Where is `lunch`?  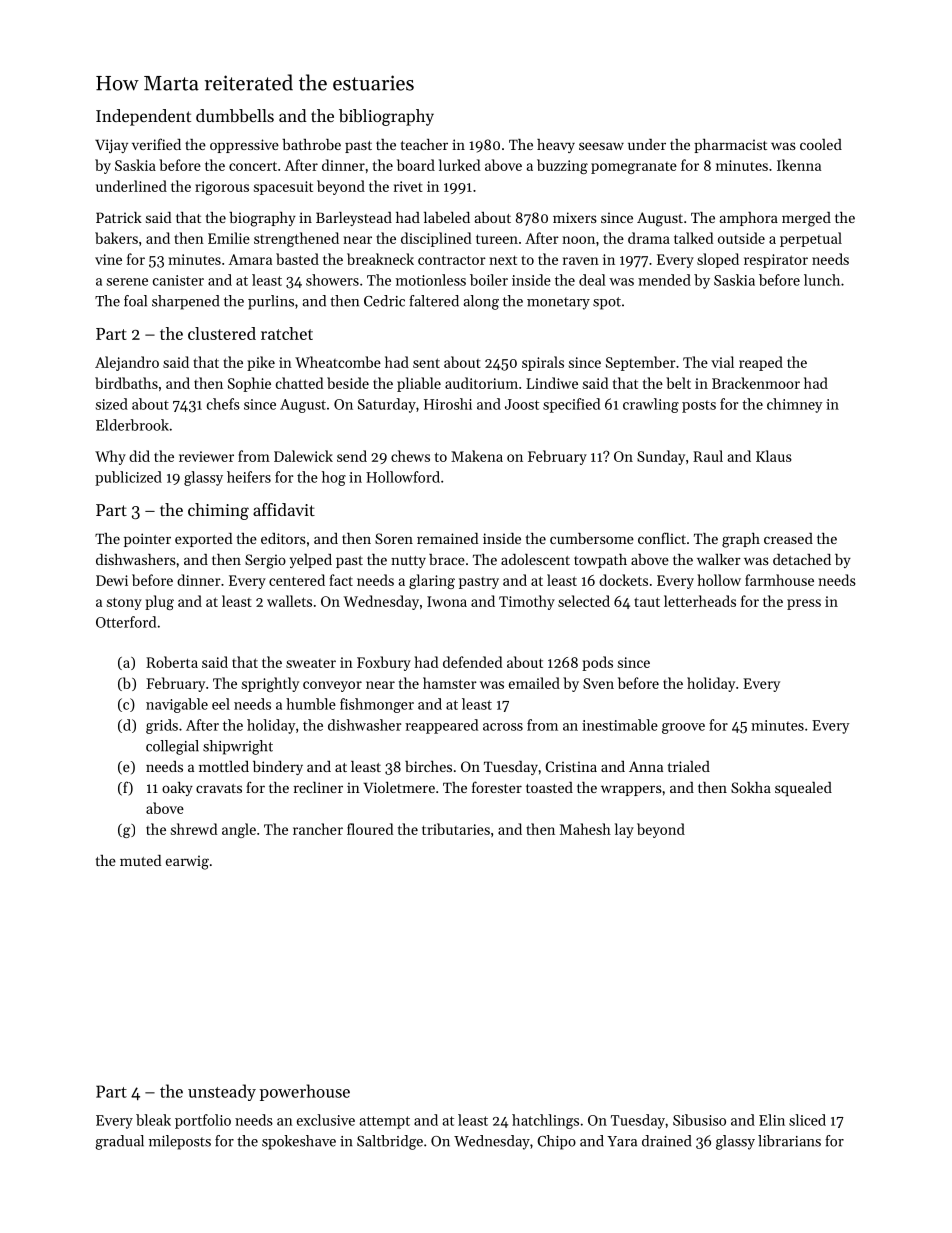 lunch is located at coordinates (822, 280).
